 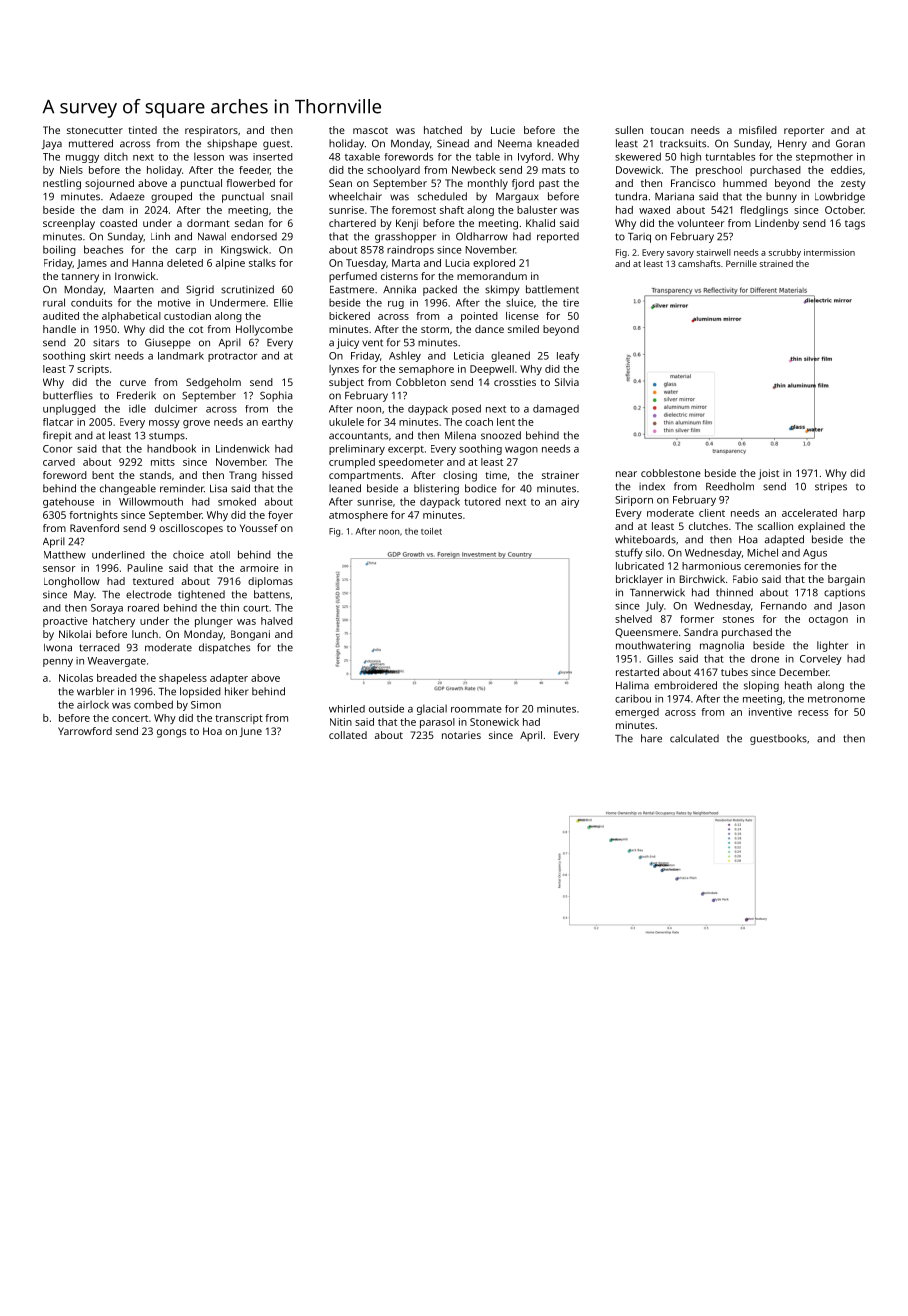 What do you see at coordinates (831, 488) in the page?
I see `stripes` at bounding box center [831, 488].
